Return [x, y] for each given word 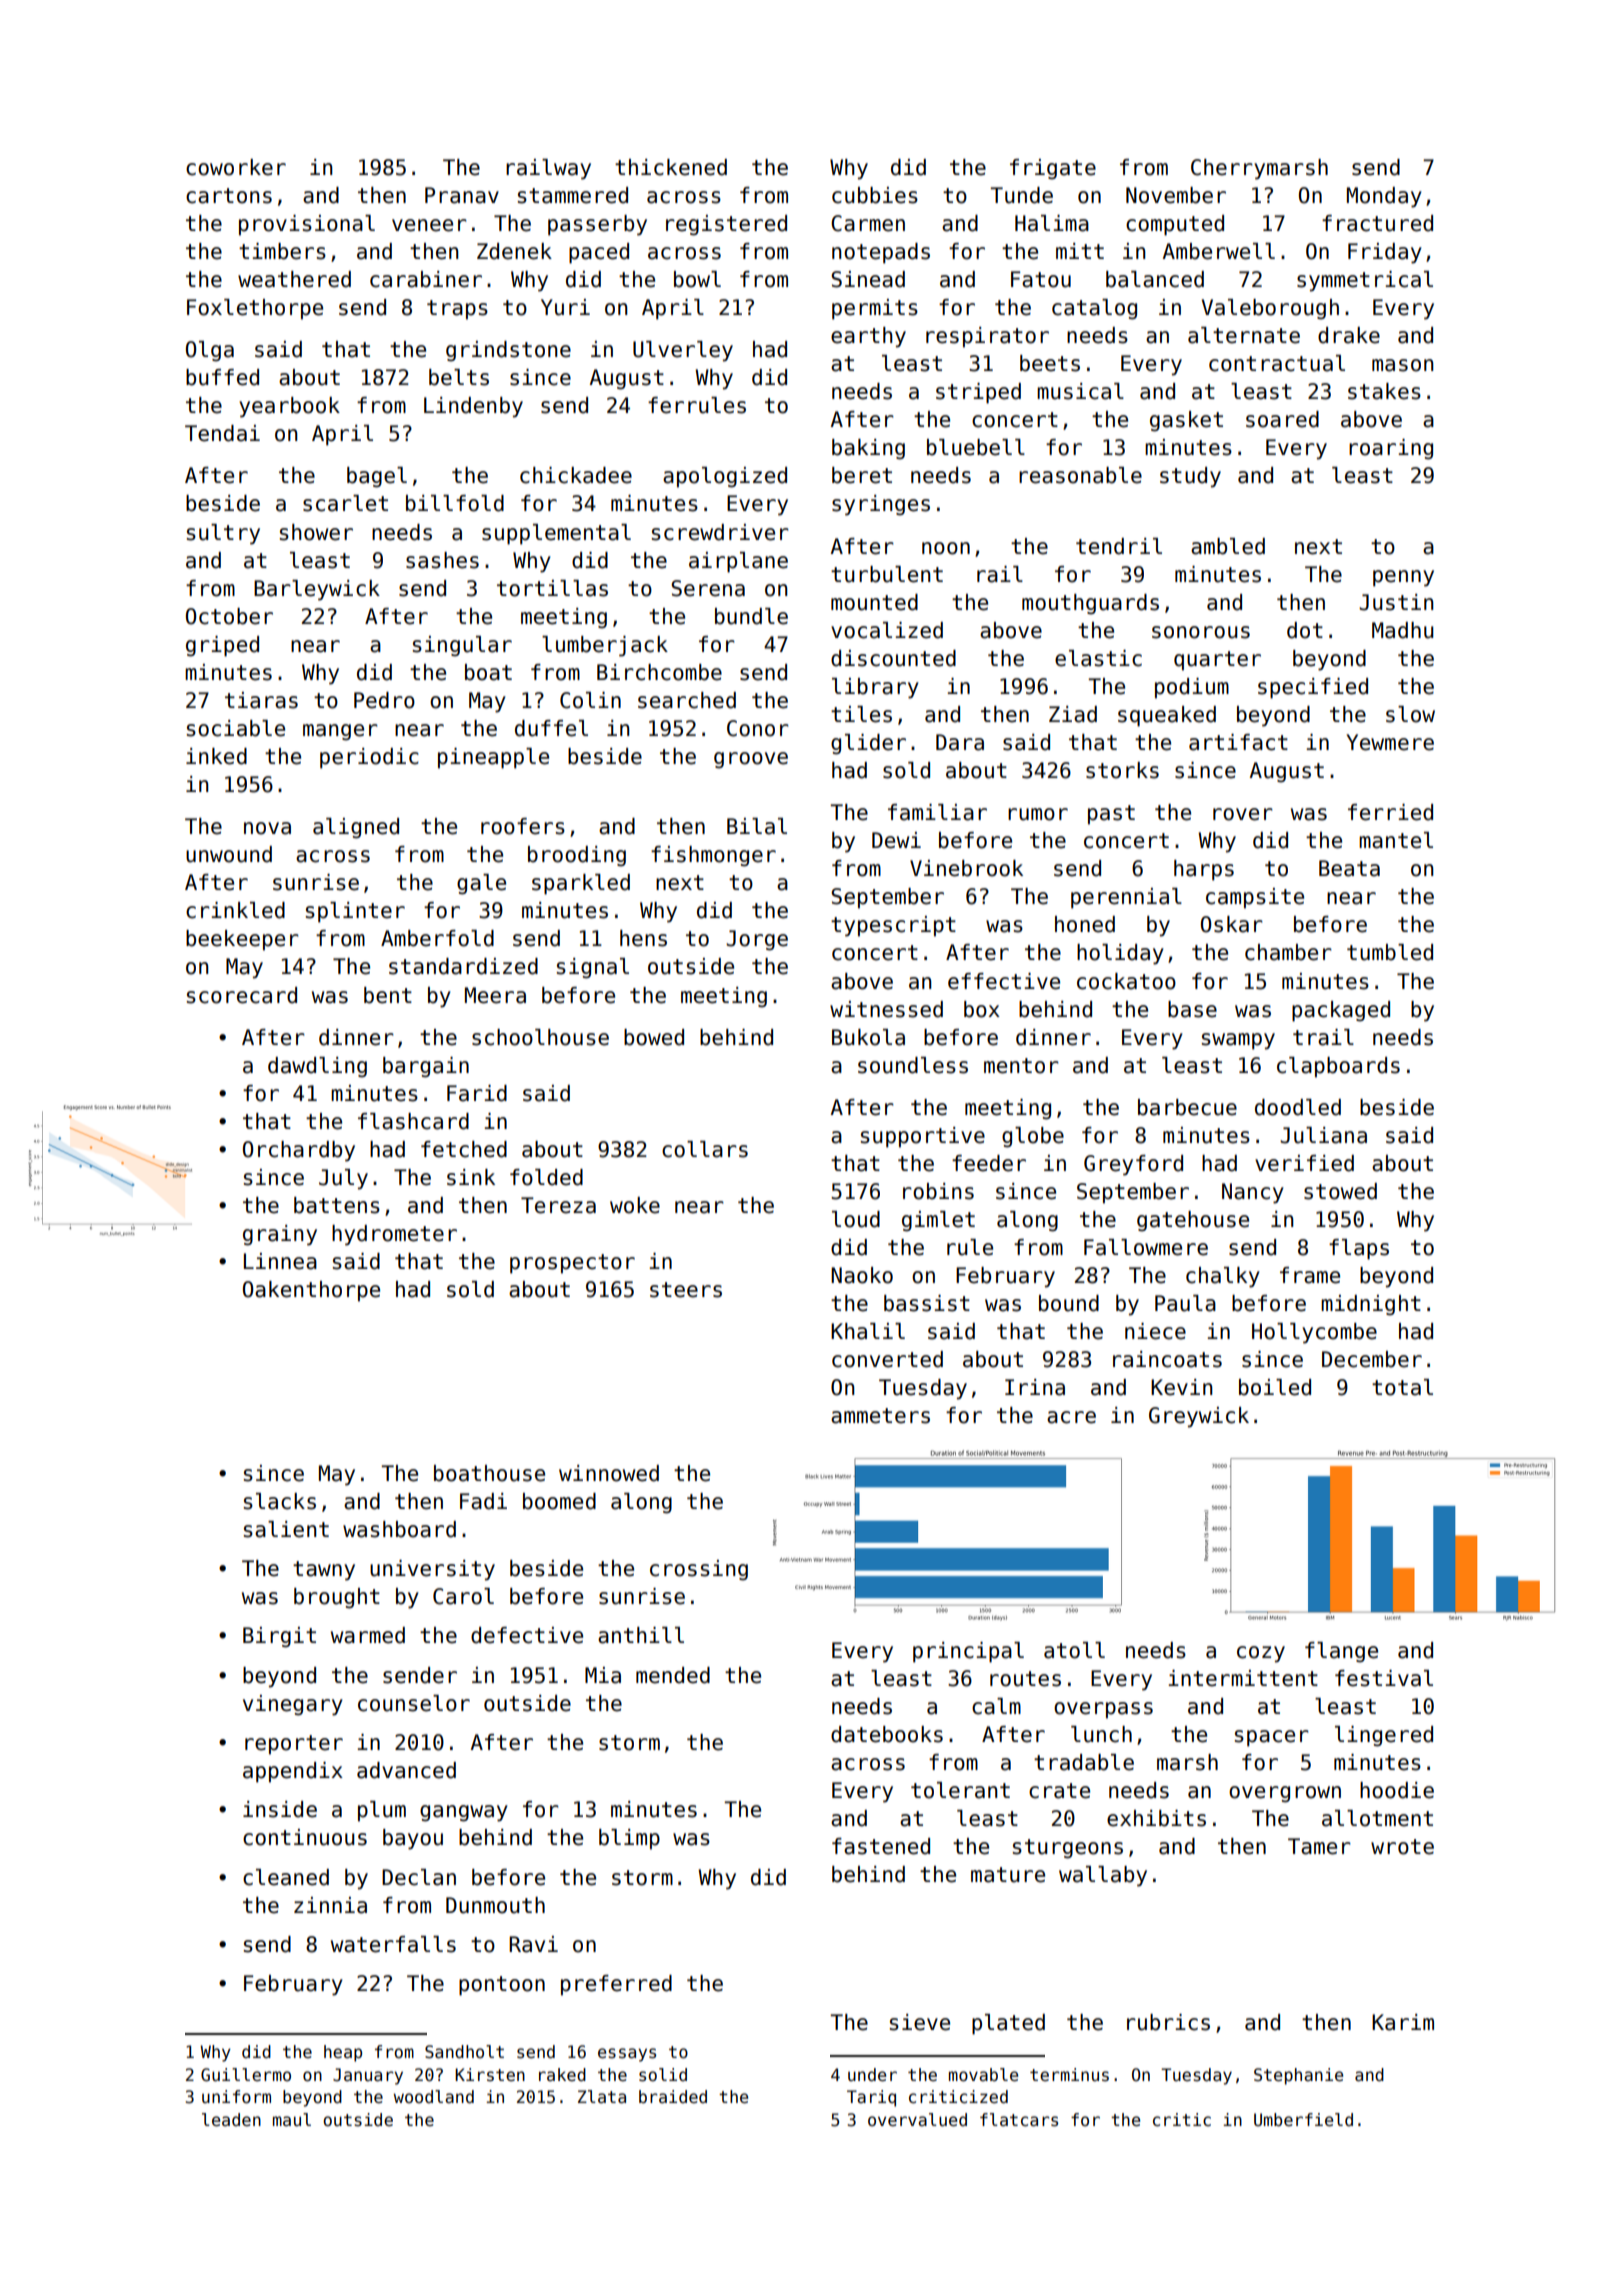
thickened [671, 167]
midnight [1371, 1305]
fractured [1377, 223]
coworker [236, 167]
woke [635, 1205]
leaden [231, 2120]
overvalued [917, 2120]
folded [546, 1177]
